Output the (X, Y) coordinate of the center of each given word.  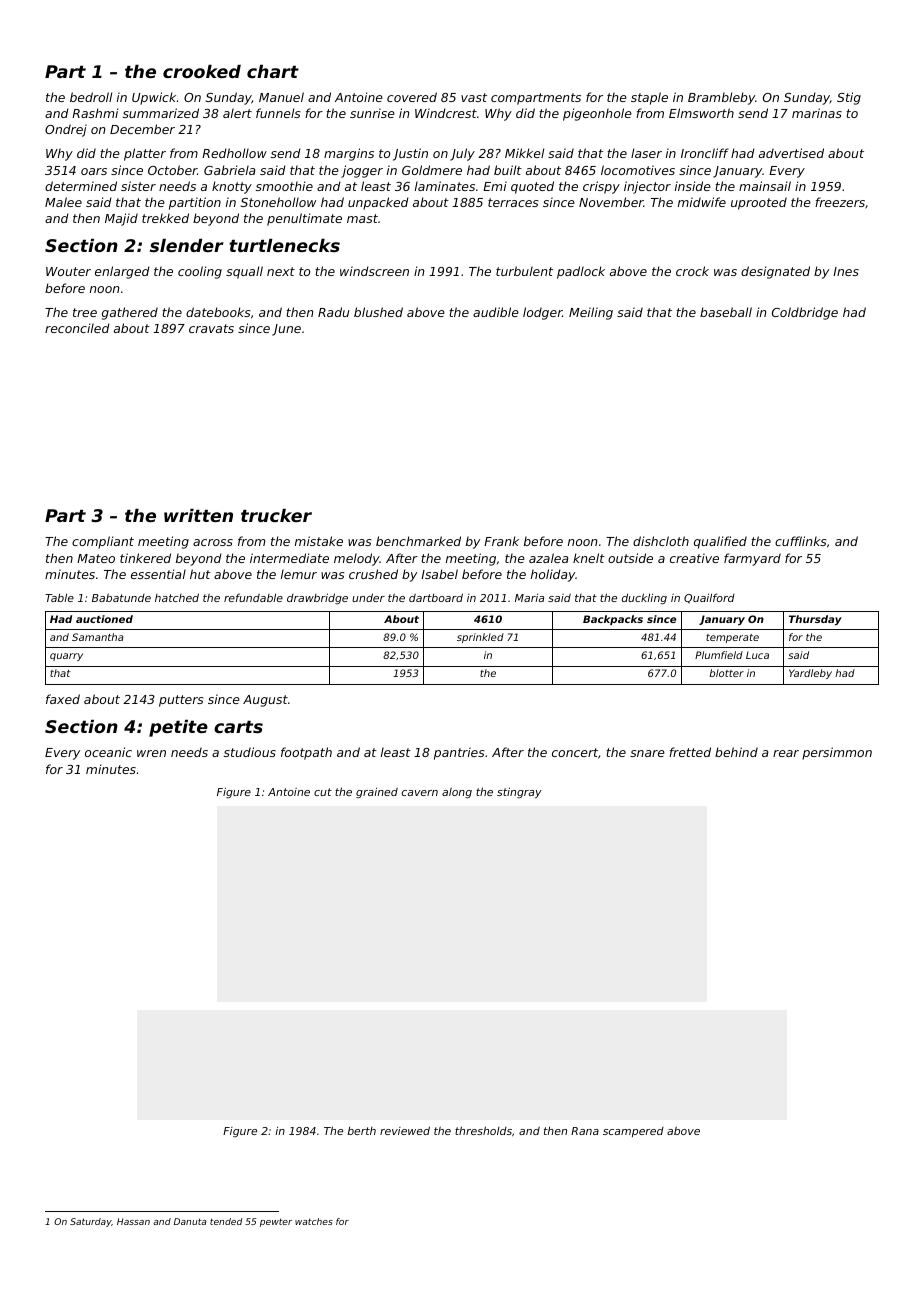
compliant (103, 542)
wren (151, 753)
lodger (542, 313)
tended (226, 1221)
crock (692, 271)
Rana (585, 1131)
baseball (726, 312)
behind (736, 752)
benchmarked (418, 541)
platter (145, 154)
